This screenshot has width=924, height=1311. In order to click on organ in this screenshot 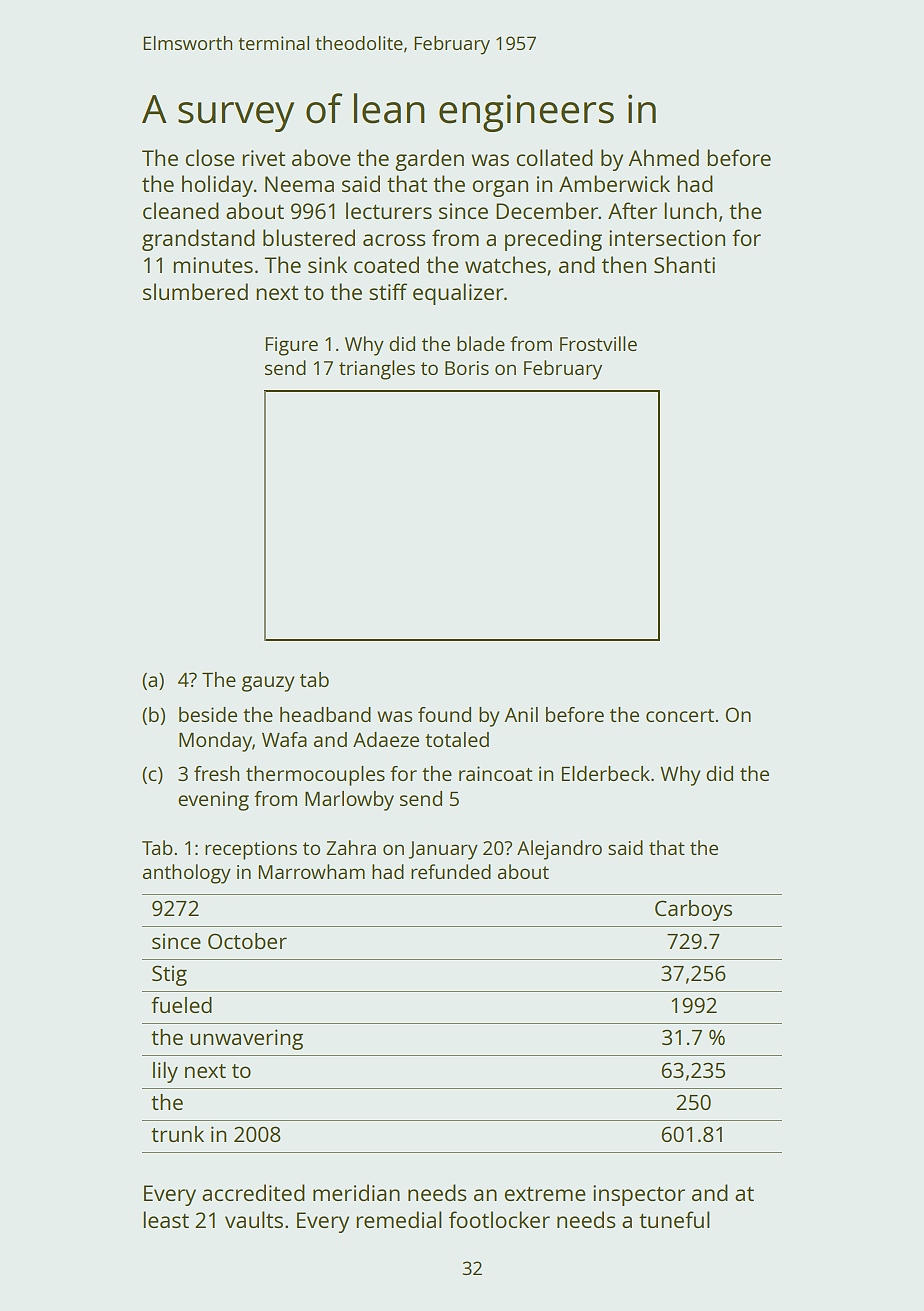, I will do `click(500, 188)`.
